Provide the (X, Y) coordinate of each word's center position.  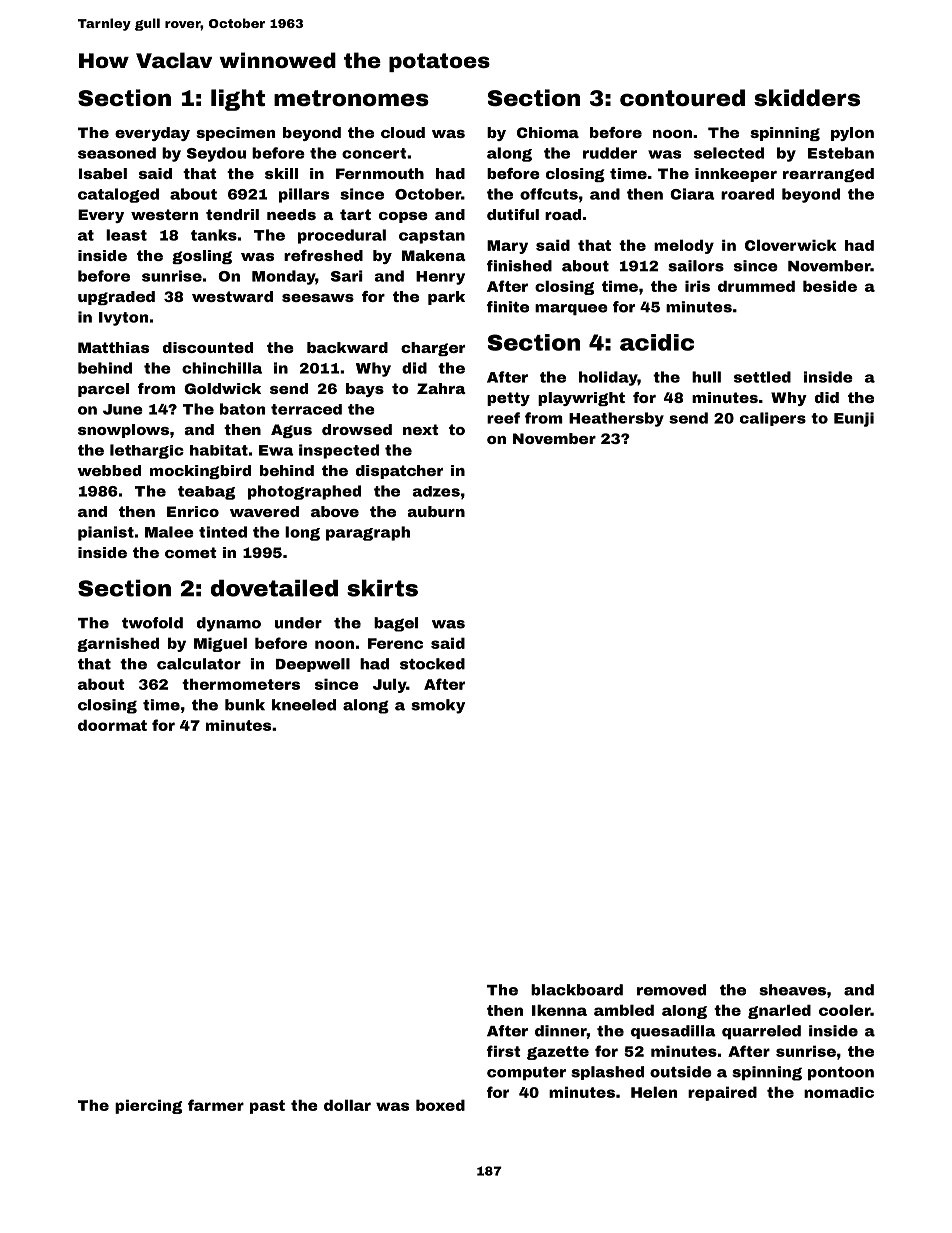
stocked (432, 664)
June (123, 409)
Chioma (548, 132)
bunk (245, 705)
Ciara (692, 194)
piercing (148, 1106)
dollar (347, 1105)
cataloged (118, 195)
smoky (438, 706)
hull (706, 377)
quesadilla (673, 1032)
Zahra (441, 388)
